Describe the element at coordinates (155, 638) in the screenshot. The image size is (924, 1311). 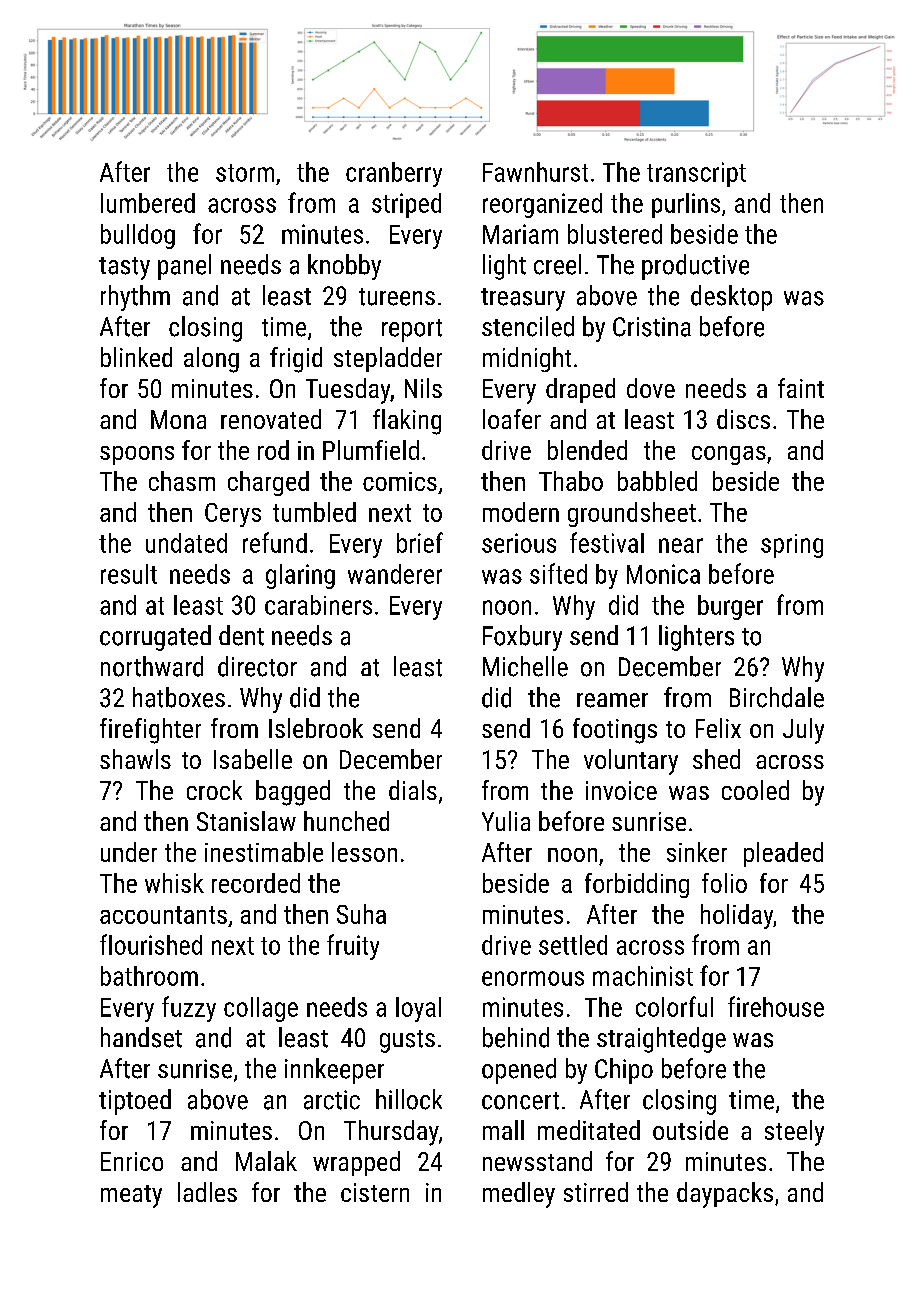
I see `corrugated` at that location.
